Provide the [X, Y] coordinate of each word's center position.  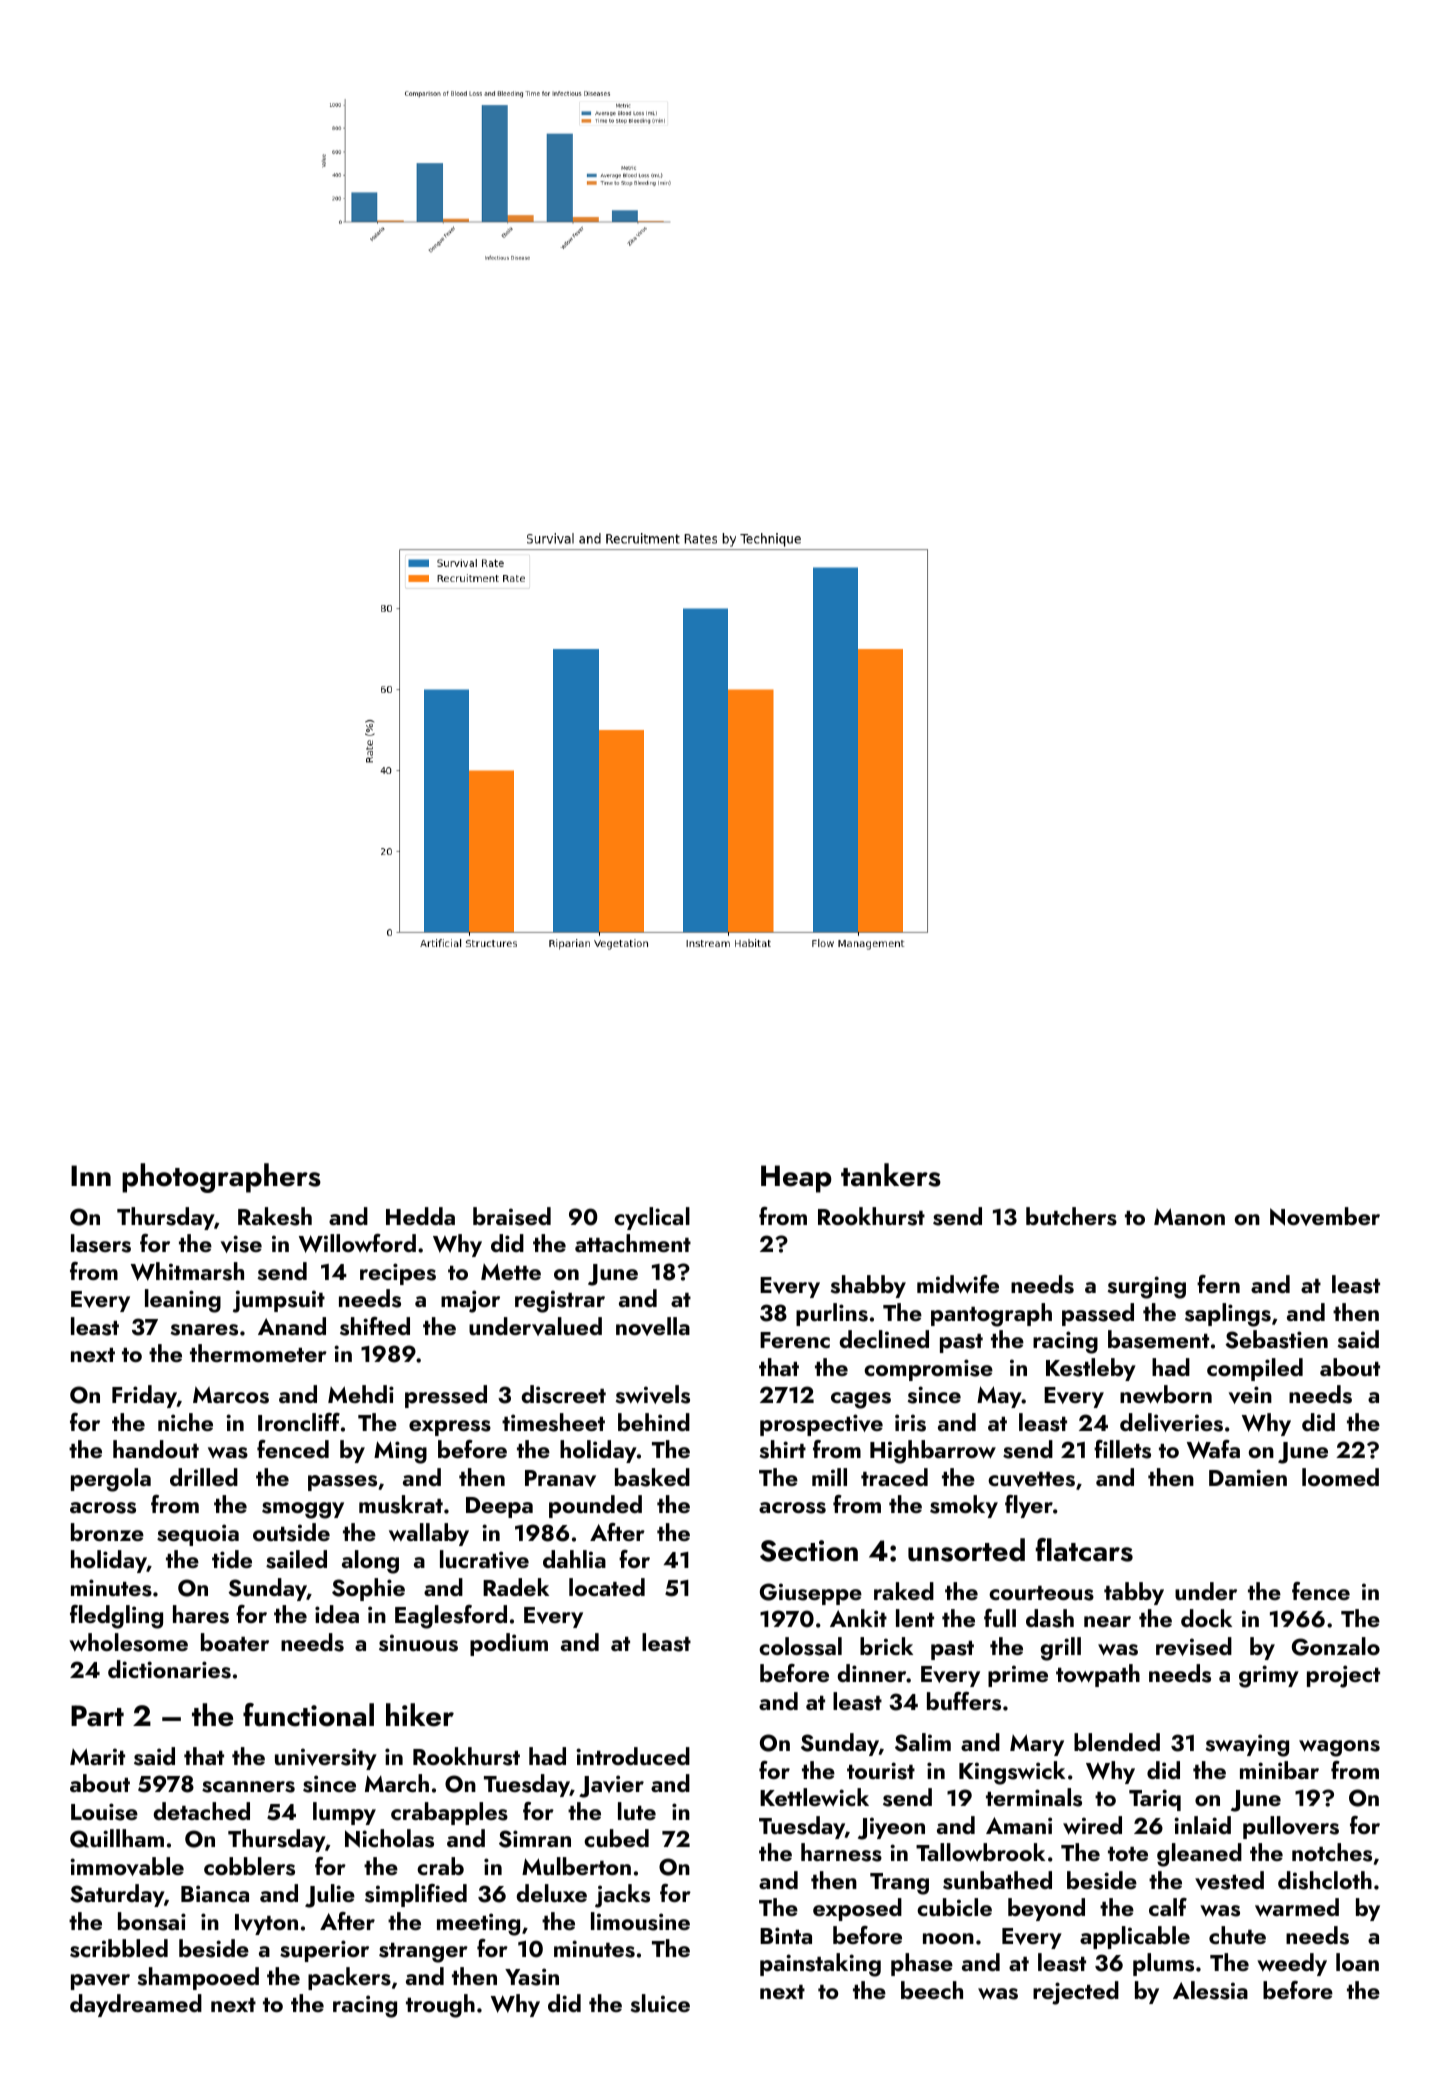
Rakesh [275, 1216]
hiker [420, 1715]
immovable [127, 1866]
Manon [1189, 1216]
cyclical [652, 1218]
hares [201, 1614]
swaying [1247, 1745]
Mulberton [576, 1866]
